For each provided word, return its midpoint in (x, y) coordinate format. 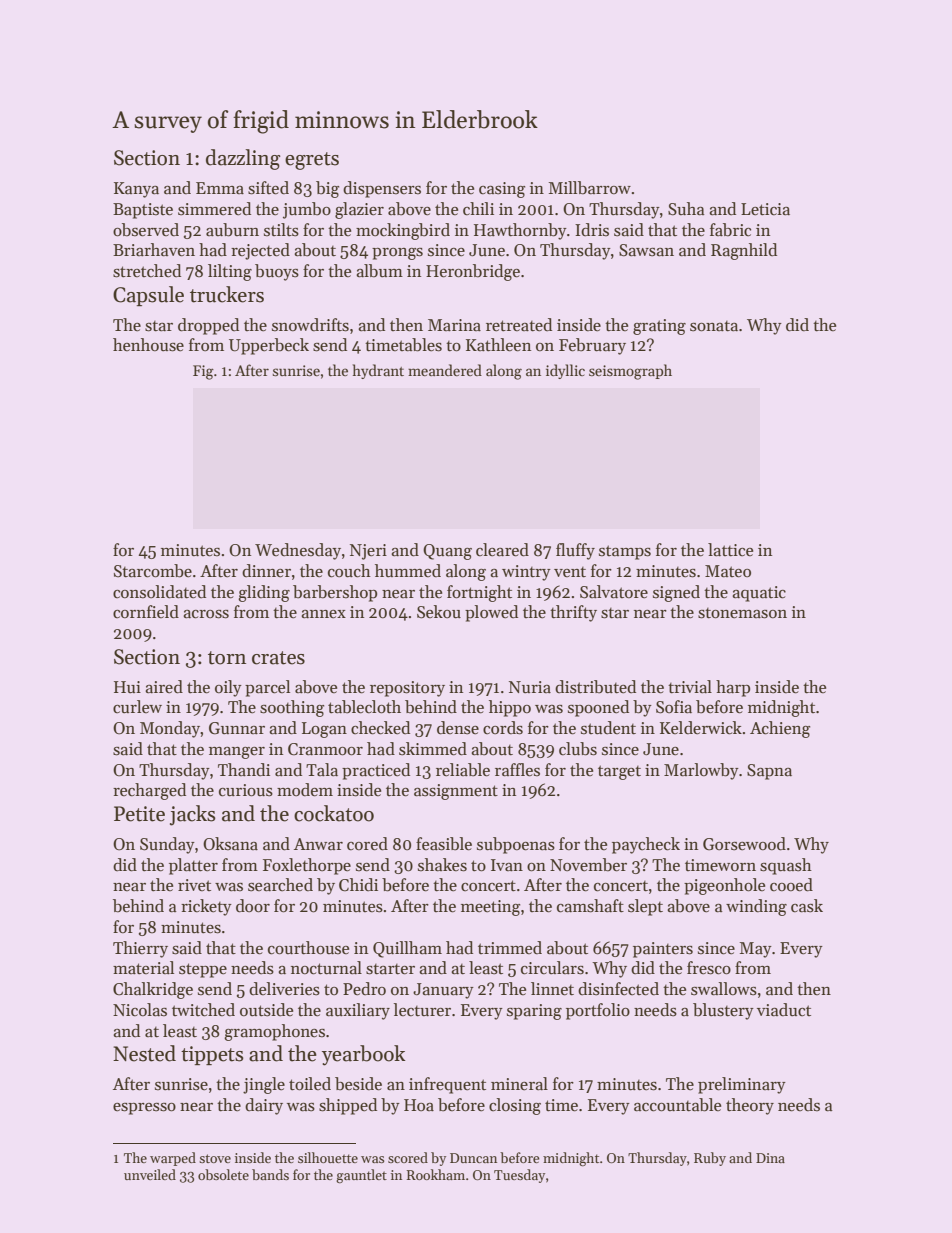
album (379, 271)
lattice (730, 550)
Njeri (368, 552)
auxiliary (358, 1011)
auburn (232, 230)
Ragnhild (744, 251)
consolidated (159, 592)
